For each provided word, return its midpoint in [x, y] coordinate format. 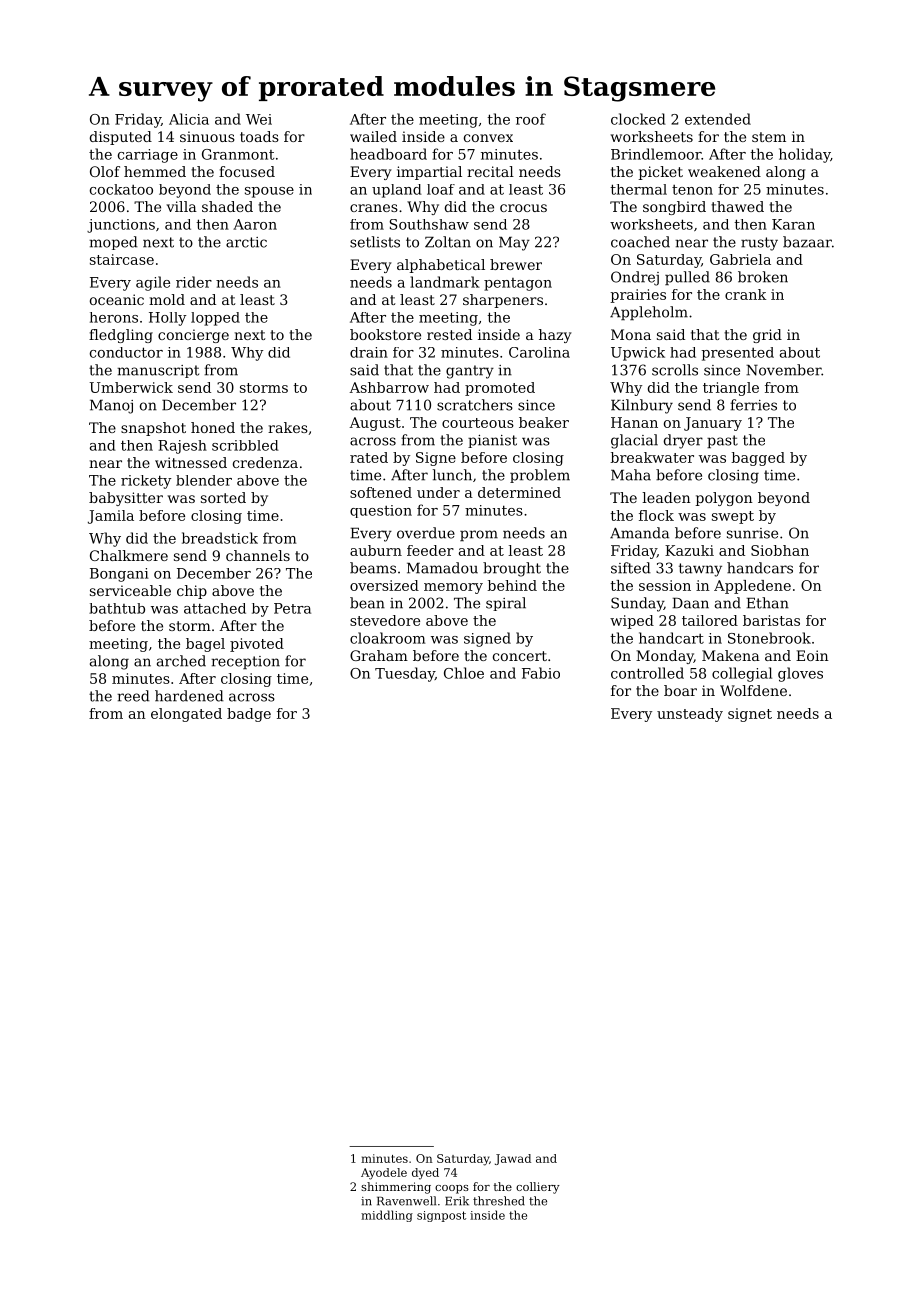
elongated [186, 715]
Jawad [513, 1159]
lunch [452, 475]
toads [259, 136]
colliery [538, 1188]
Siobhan [780, 550]
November [783, 370]
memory [453, 588]
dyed [425, 1174]
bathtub [117, 608]
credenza [265, 462]
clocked [638, 119]
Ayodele [384, 1174]
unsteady [690, 715]
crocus [523, 208]
